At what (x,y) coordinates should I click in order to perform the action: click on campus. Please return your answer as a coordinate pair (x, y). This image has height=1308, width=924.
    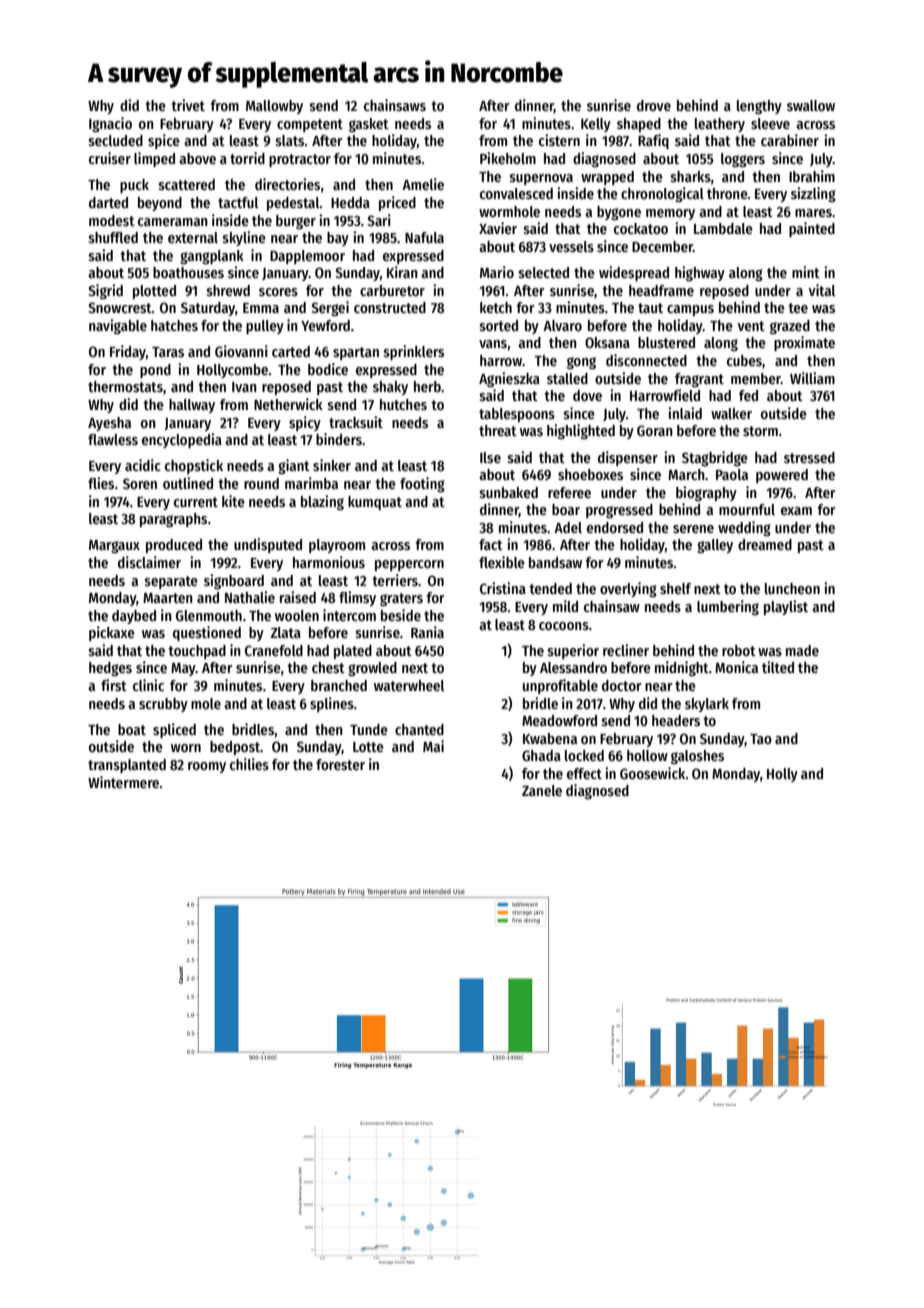
    Looking at the image, I should click on (690, 310).
